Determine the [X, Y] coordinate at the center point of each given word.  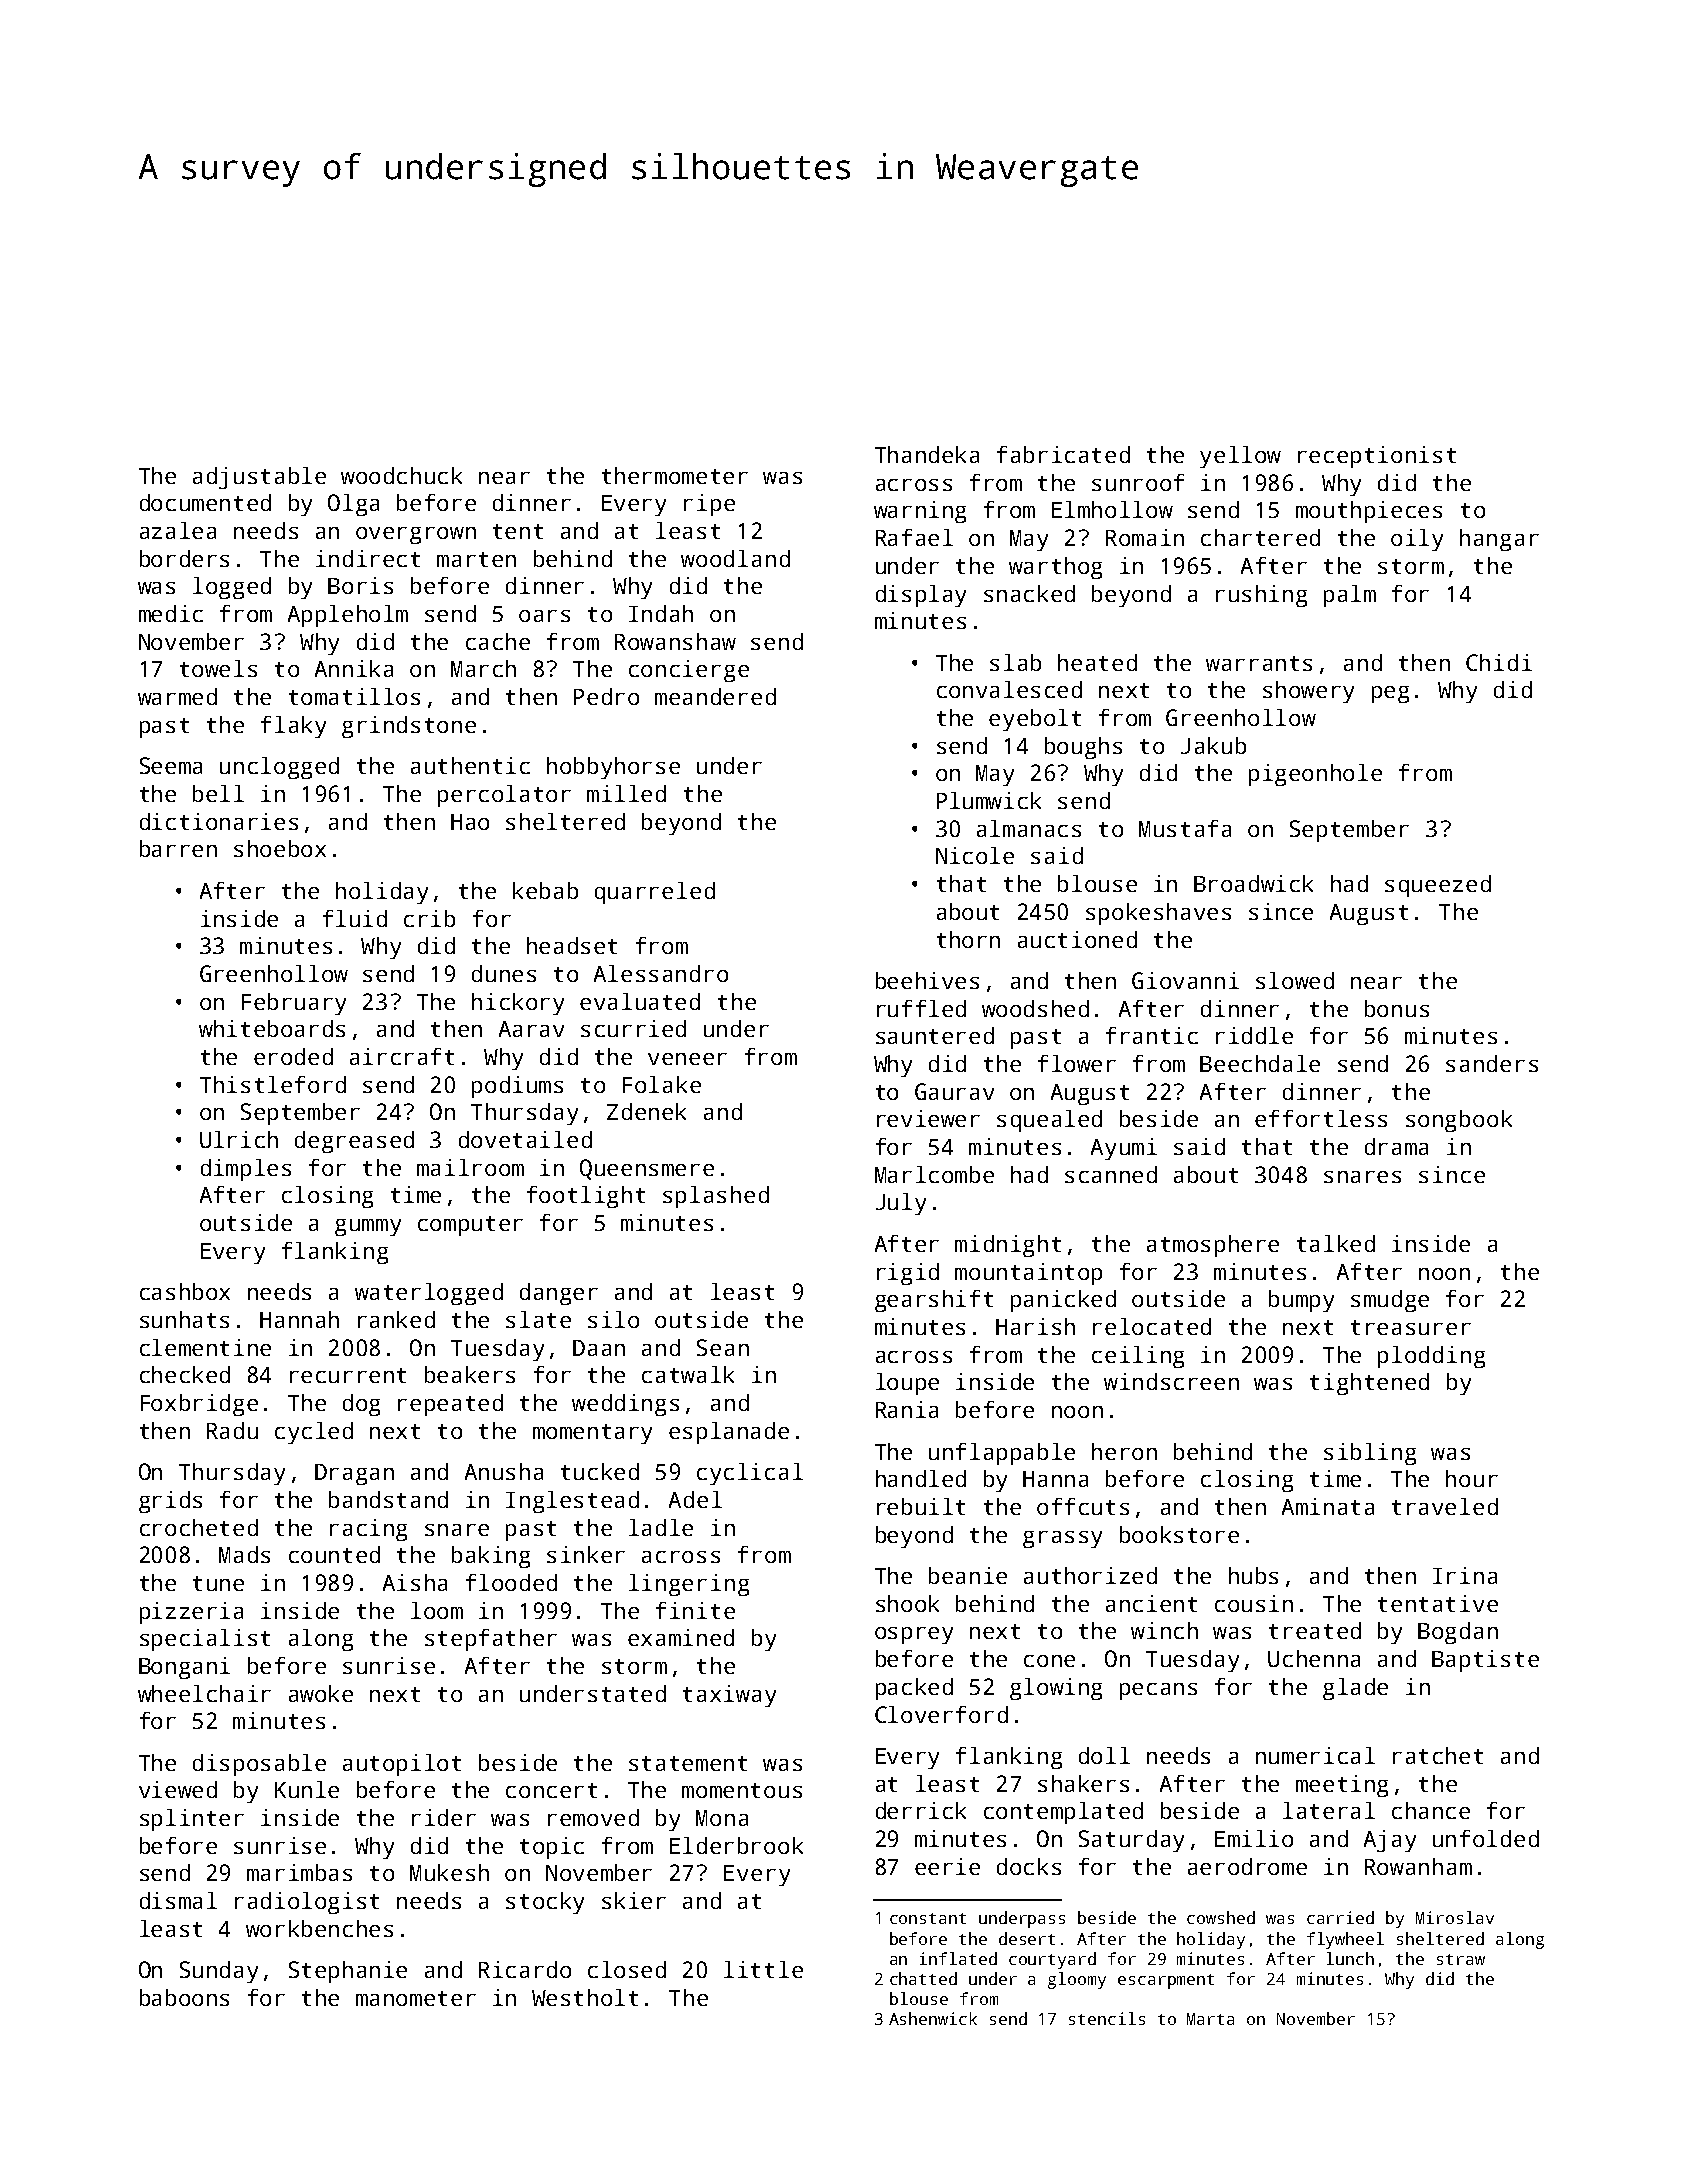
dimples [246, 1170]
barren [178, 848]
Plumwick [989, 800]
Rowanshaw [675, 641]
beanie [968, 1575]
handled [921, 1478]
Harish [1035, 1326]
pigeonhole [1315, 775]
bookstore [1179, 1534]
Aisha [415, 1582]
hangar [1499, 540]
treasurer [1411, 1327]
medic [171, 613]
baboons [184, 1997]
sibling [1370, 1454]
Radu [232, 1430]
